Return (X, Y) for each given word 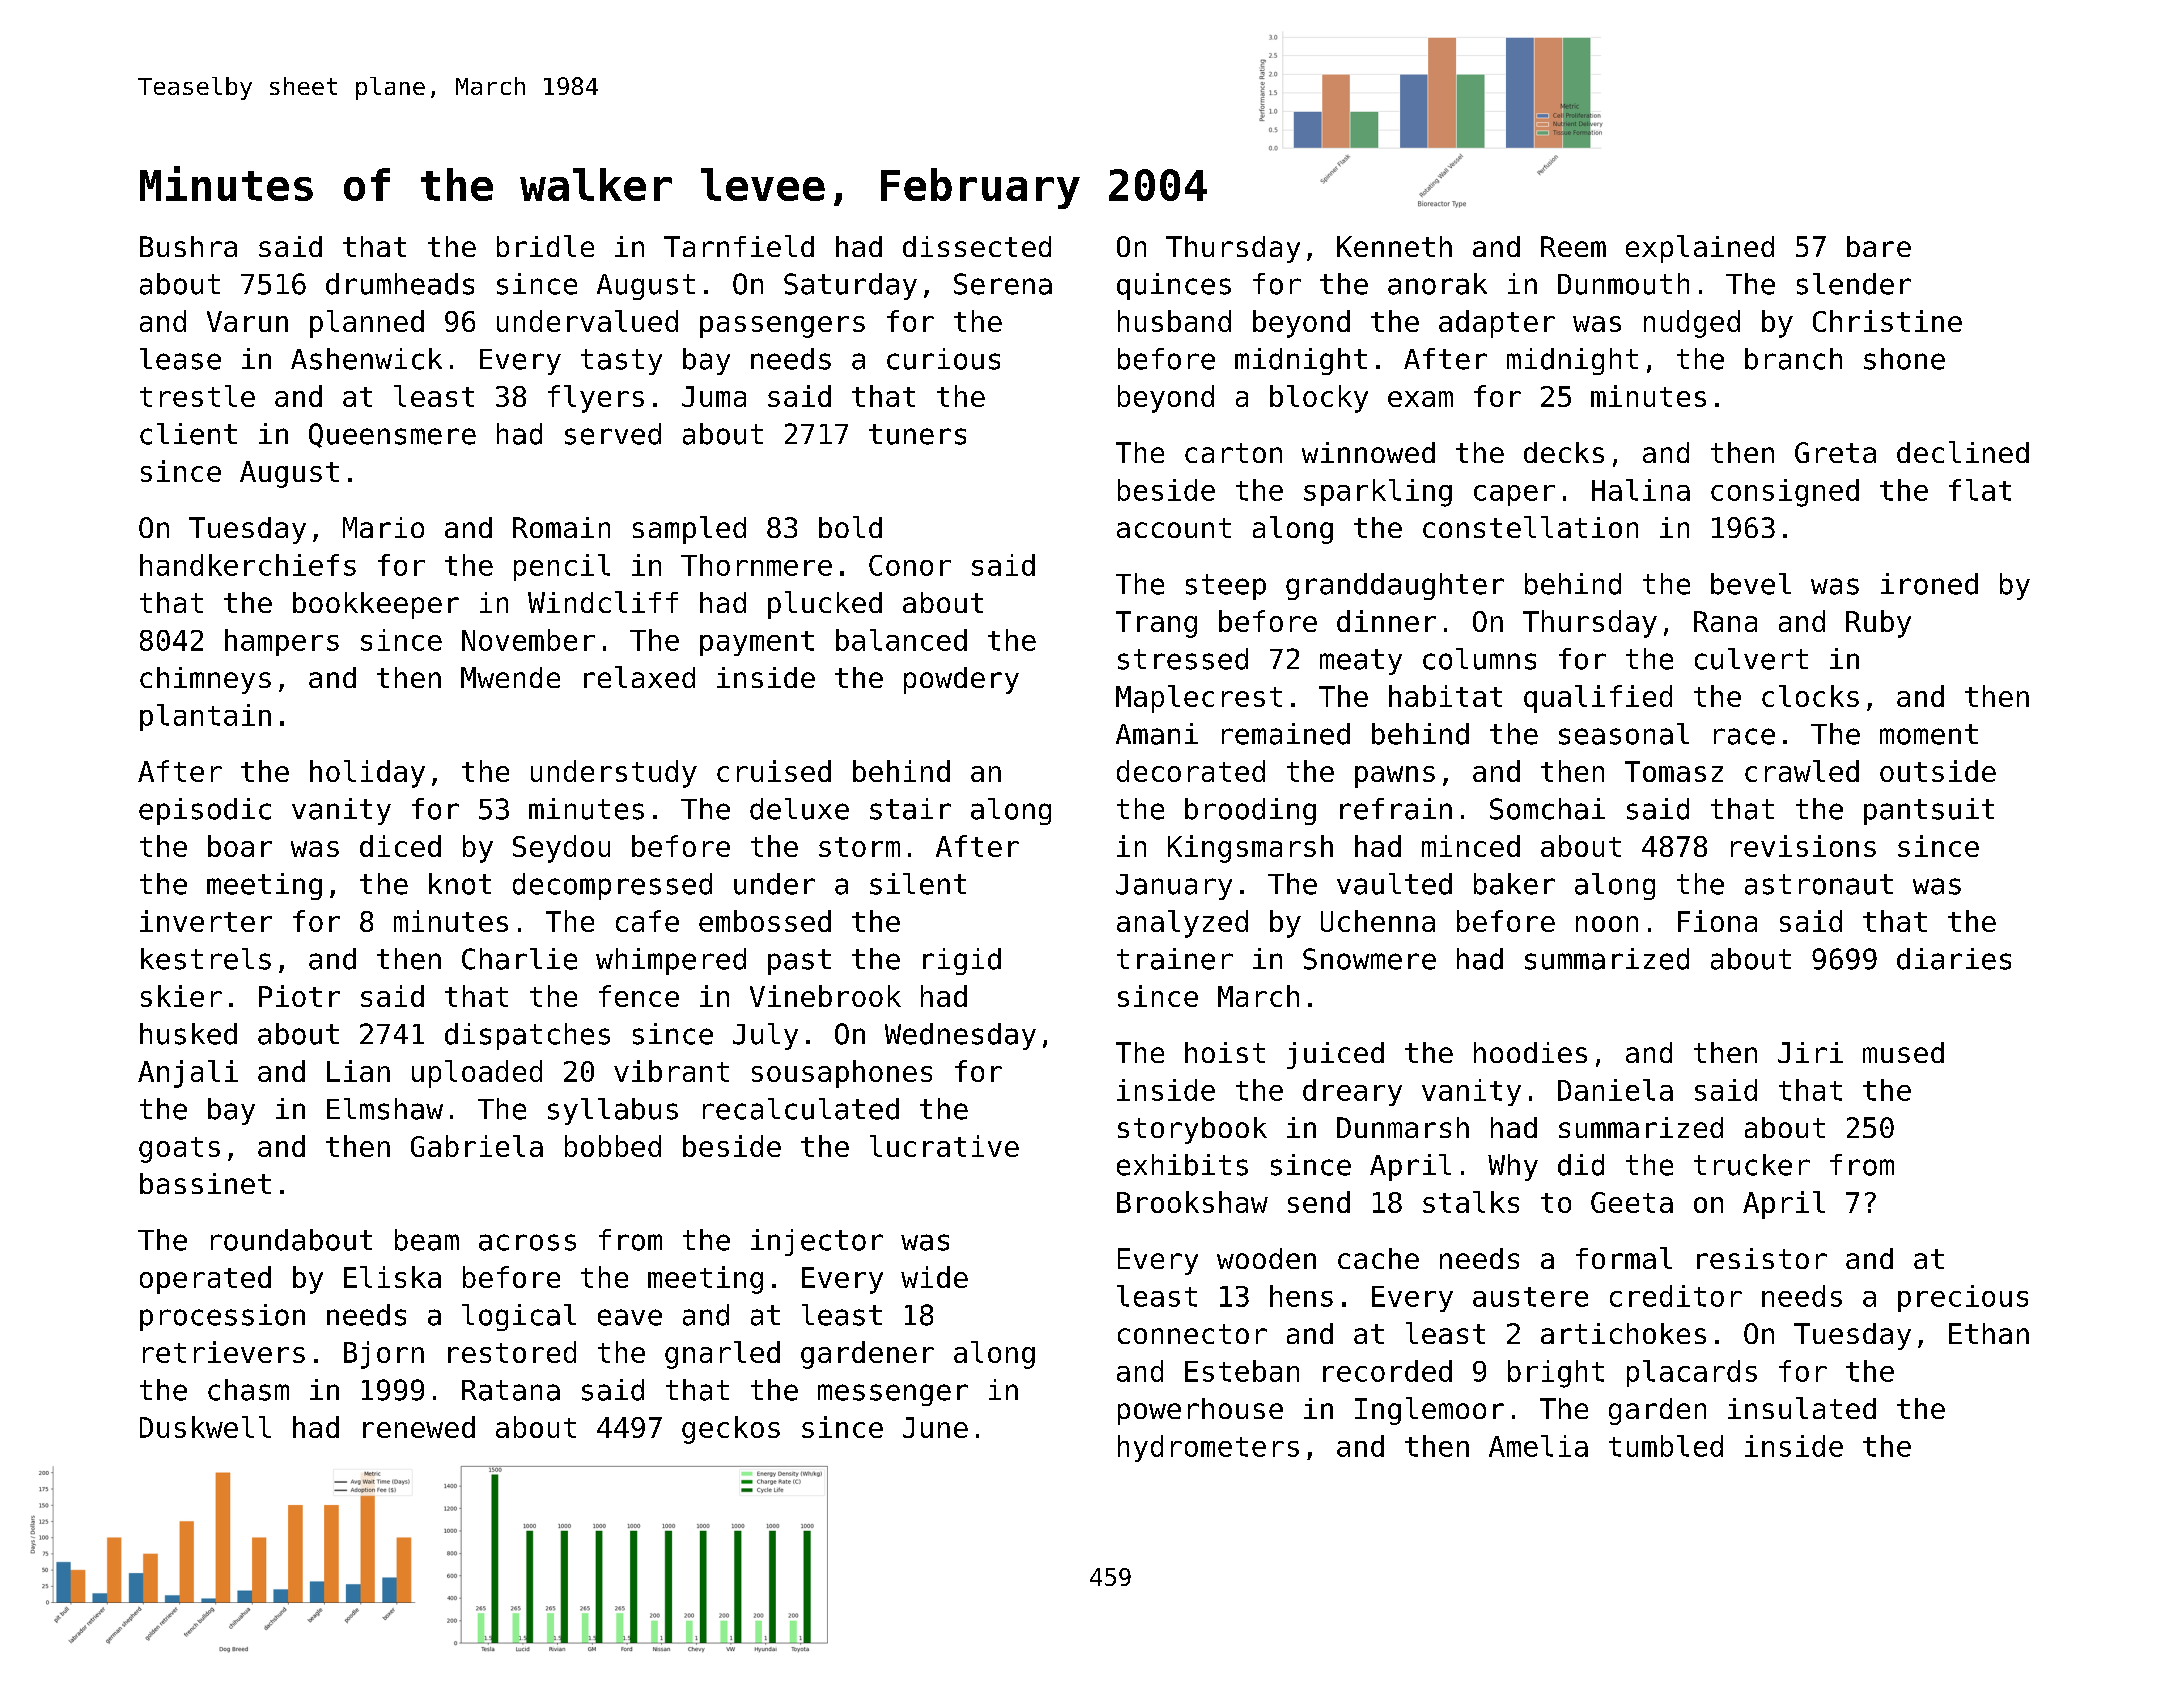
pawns (1395, 777)
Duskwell (205, 1427)
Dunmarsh (1403, 1127)
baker (1514, 884)
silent (918, 884)
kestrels (206, 959)
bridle (545, 246)
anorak (1437, 284)
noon (1607, 924)
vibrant (671, 1071)
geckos (731, 1430)
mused (1903, 1052)
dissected (977, 246)
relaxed (639, 677)
